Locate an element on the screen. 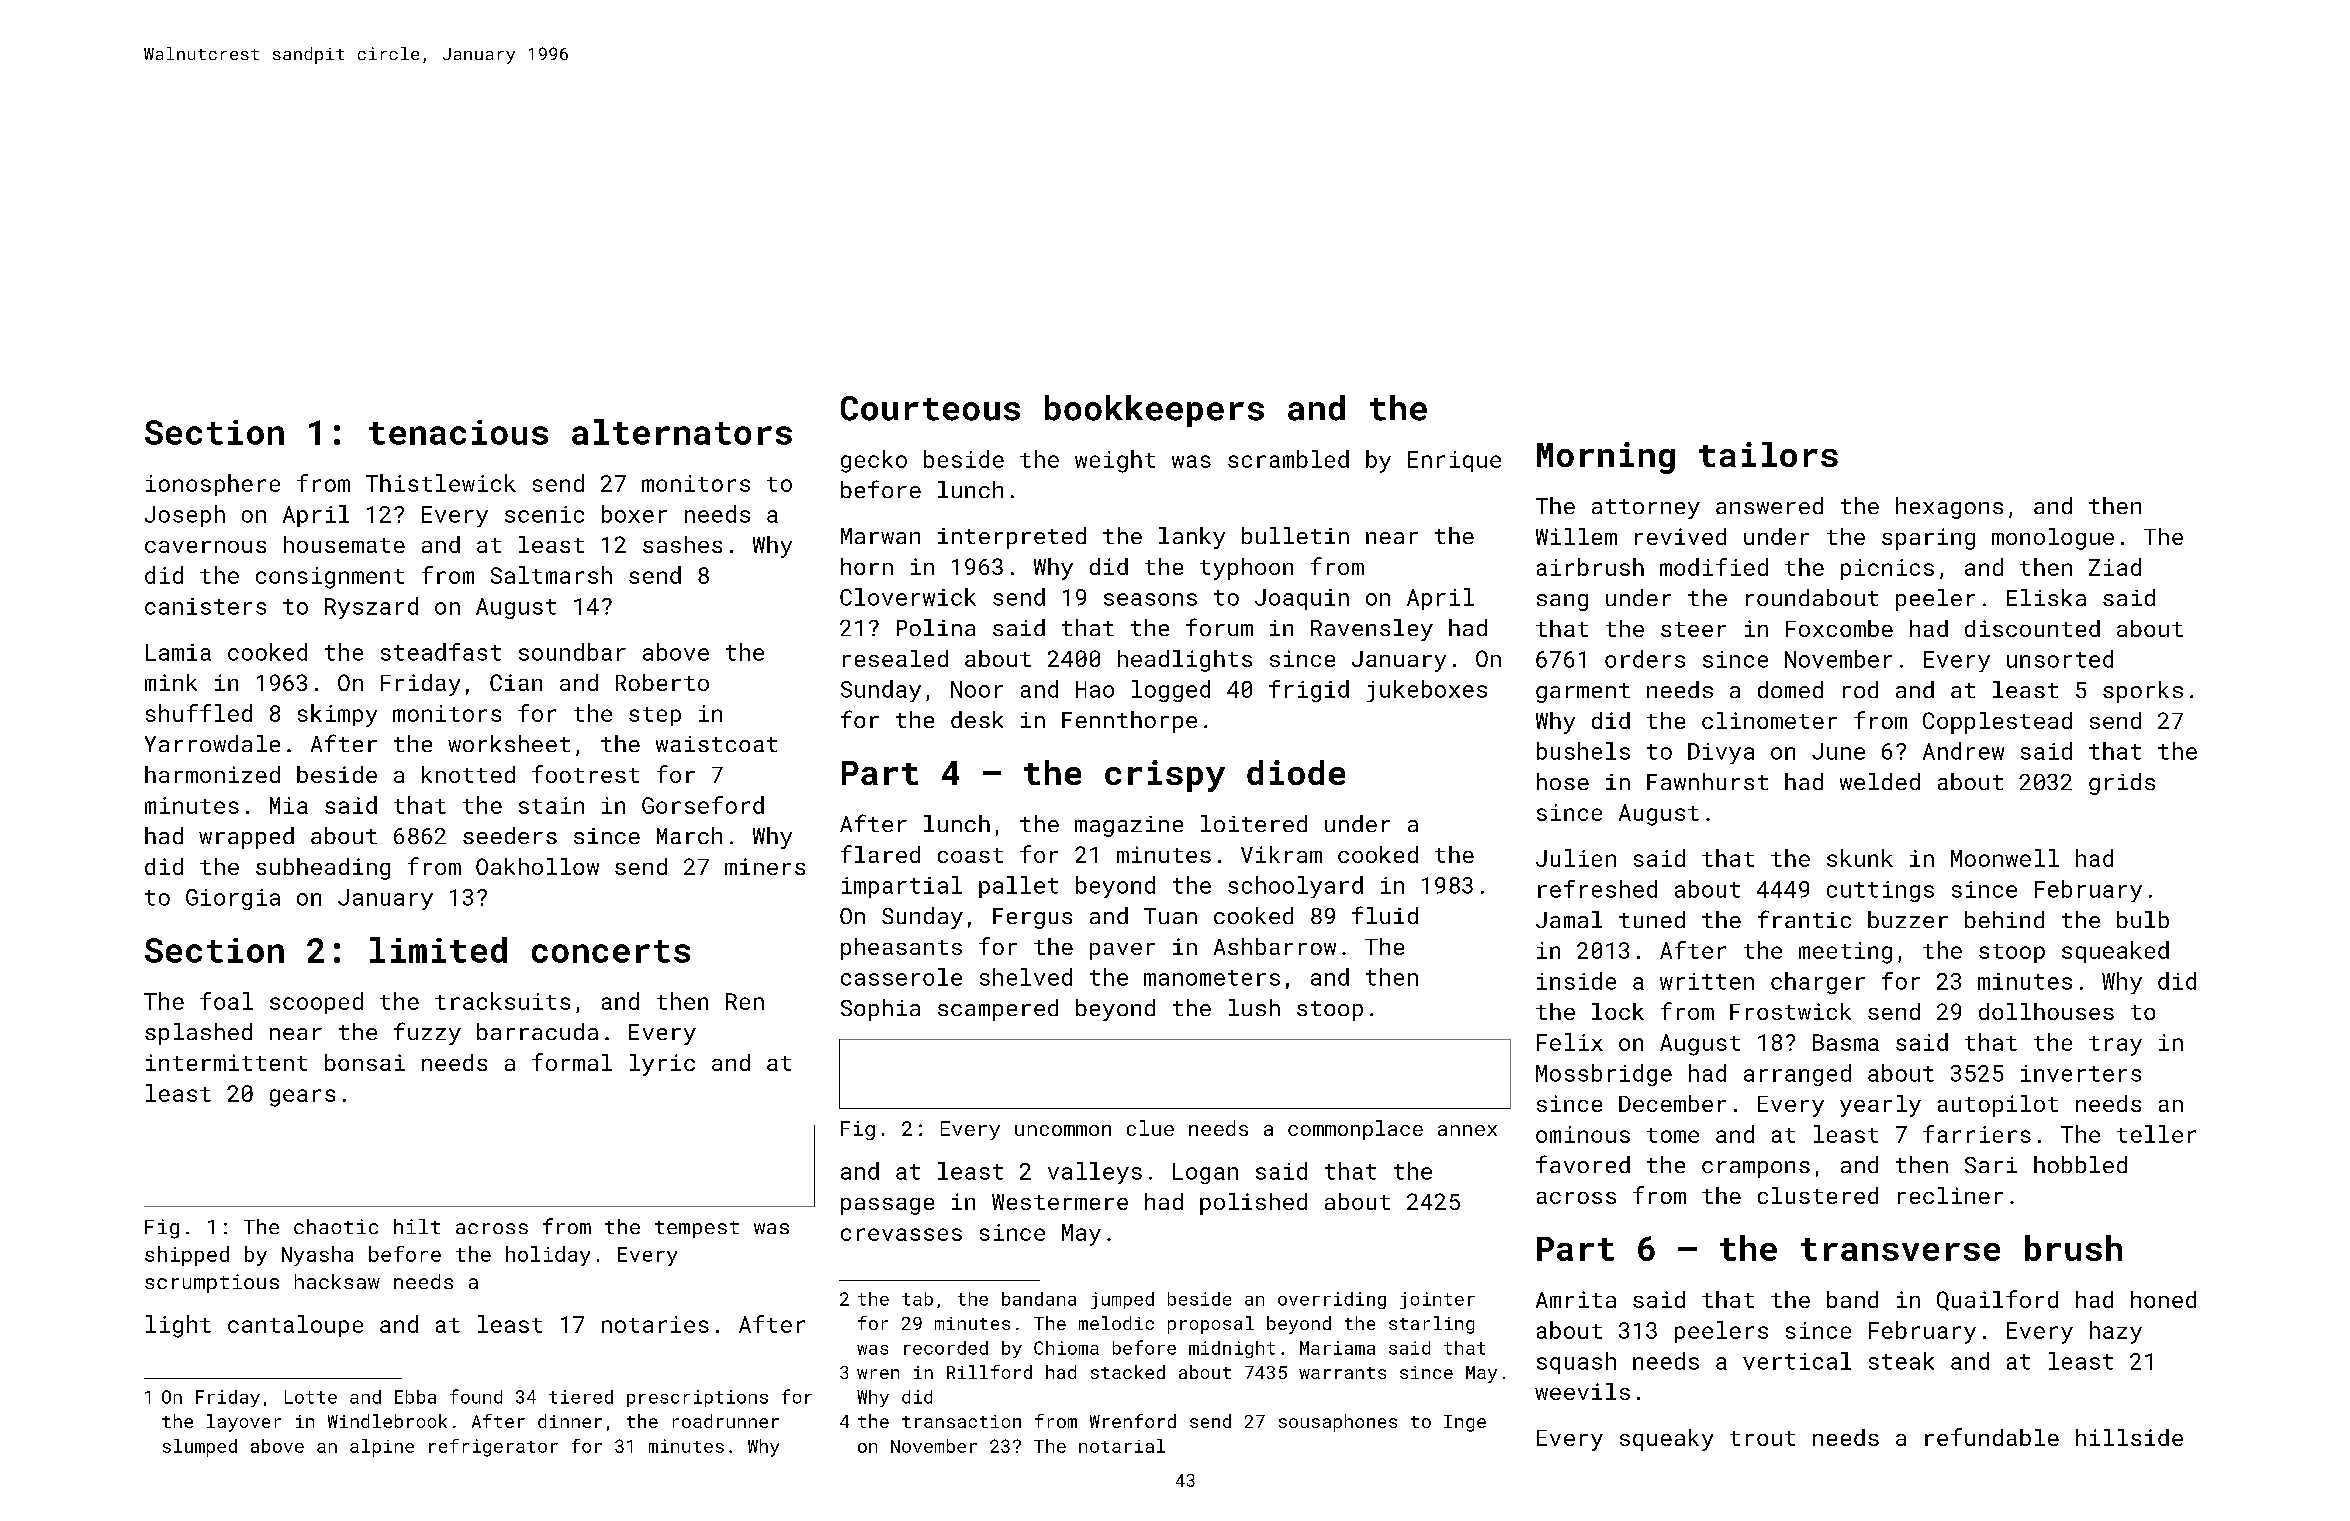 This screenshot has width=2350, height=1521. gears is located at coordinates (302, 1098).
